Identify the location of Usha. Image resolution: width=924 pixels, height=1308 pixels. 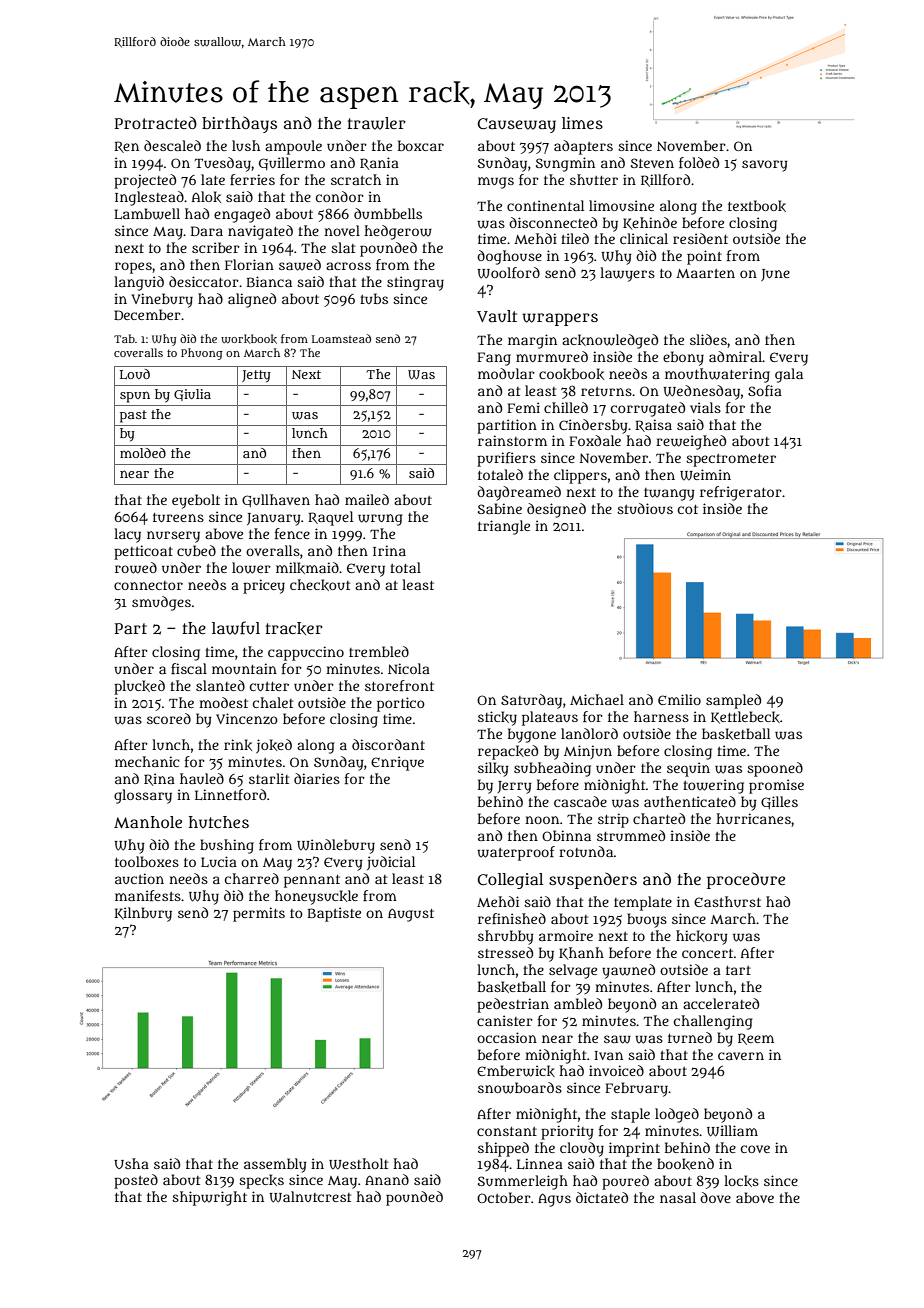
(131, 1163).
